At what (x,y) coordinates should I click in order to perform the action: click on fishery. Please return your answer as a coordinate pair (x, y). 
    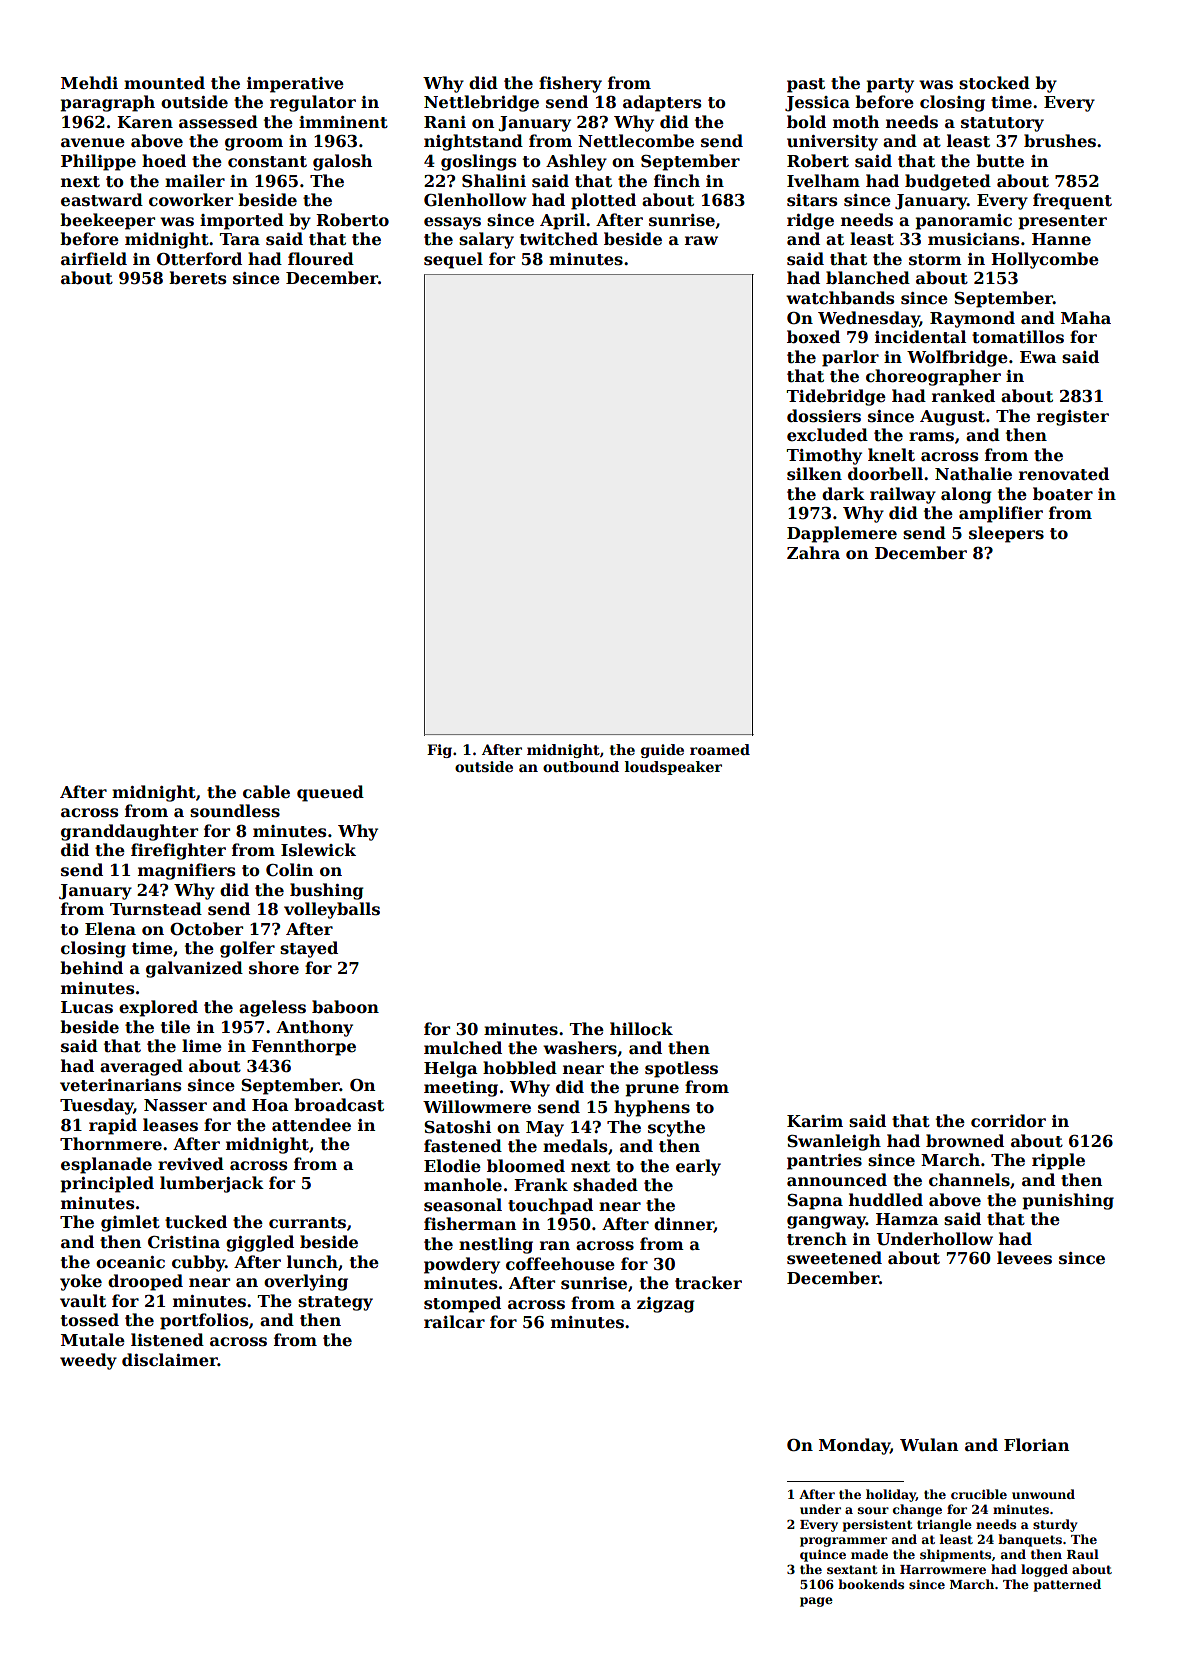
    Looking at the image, I should click on (570, 84).
